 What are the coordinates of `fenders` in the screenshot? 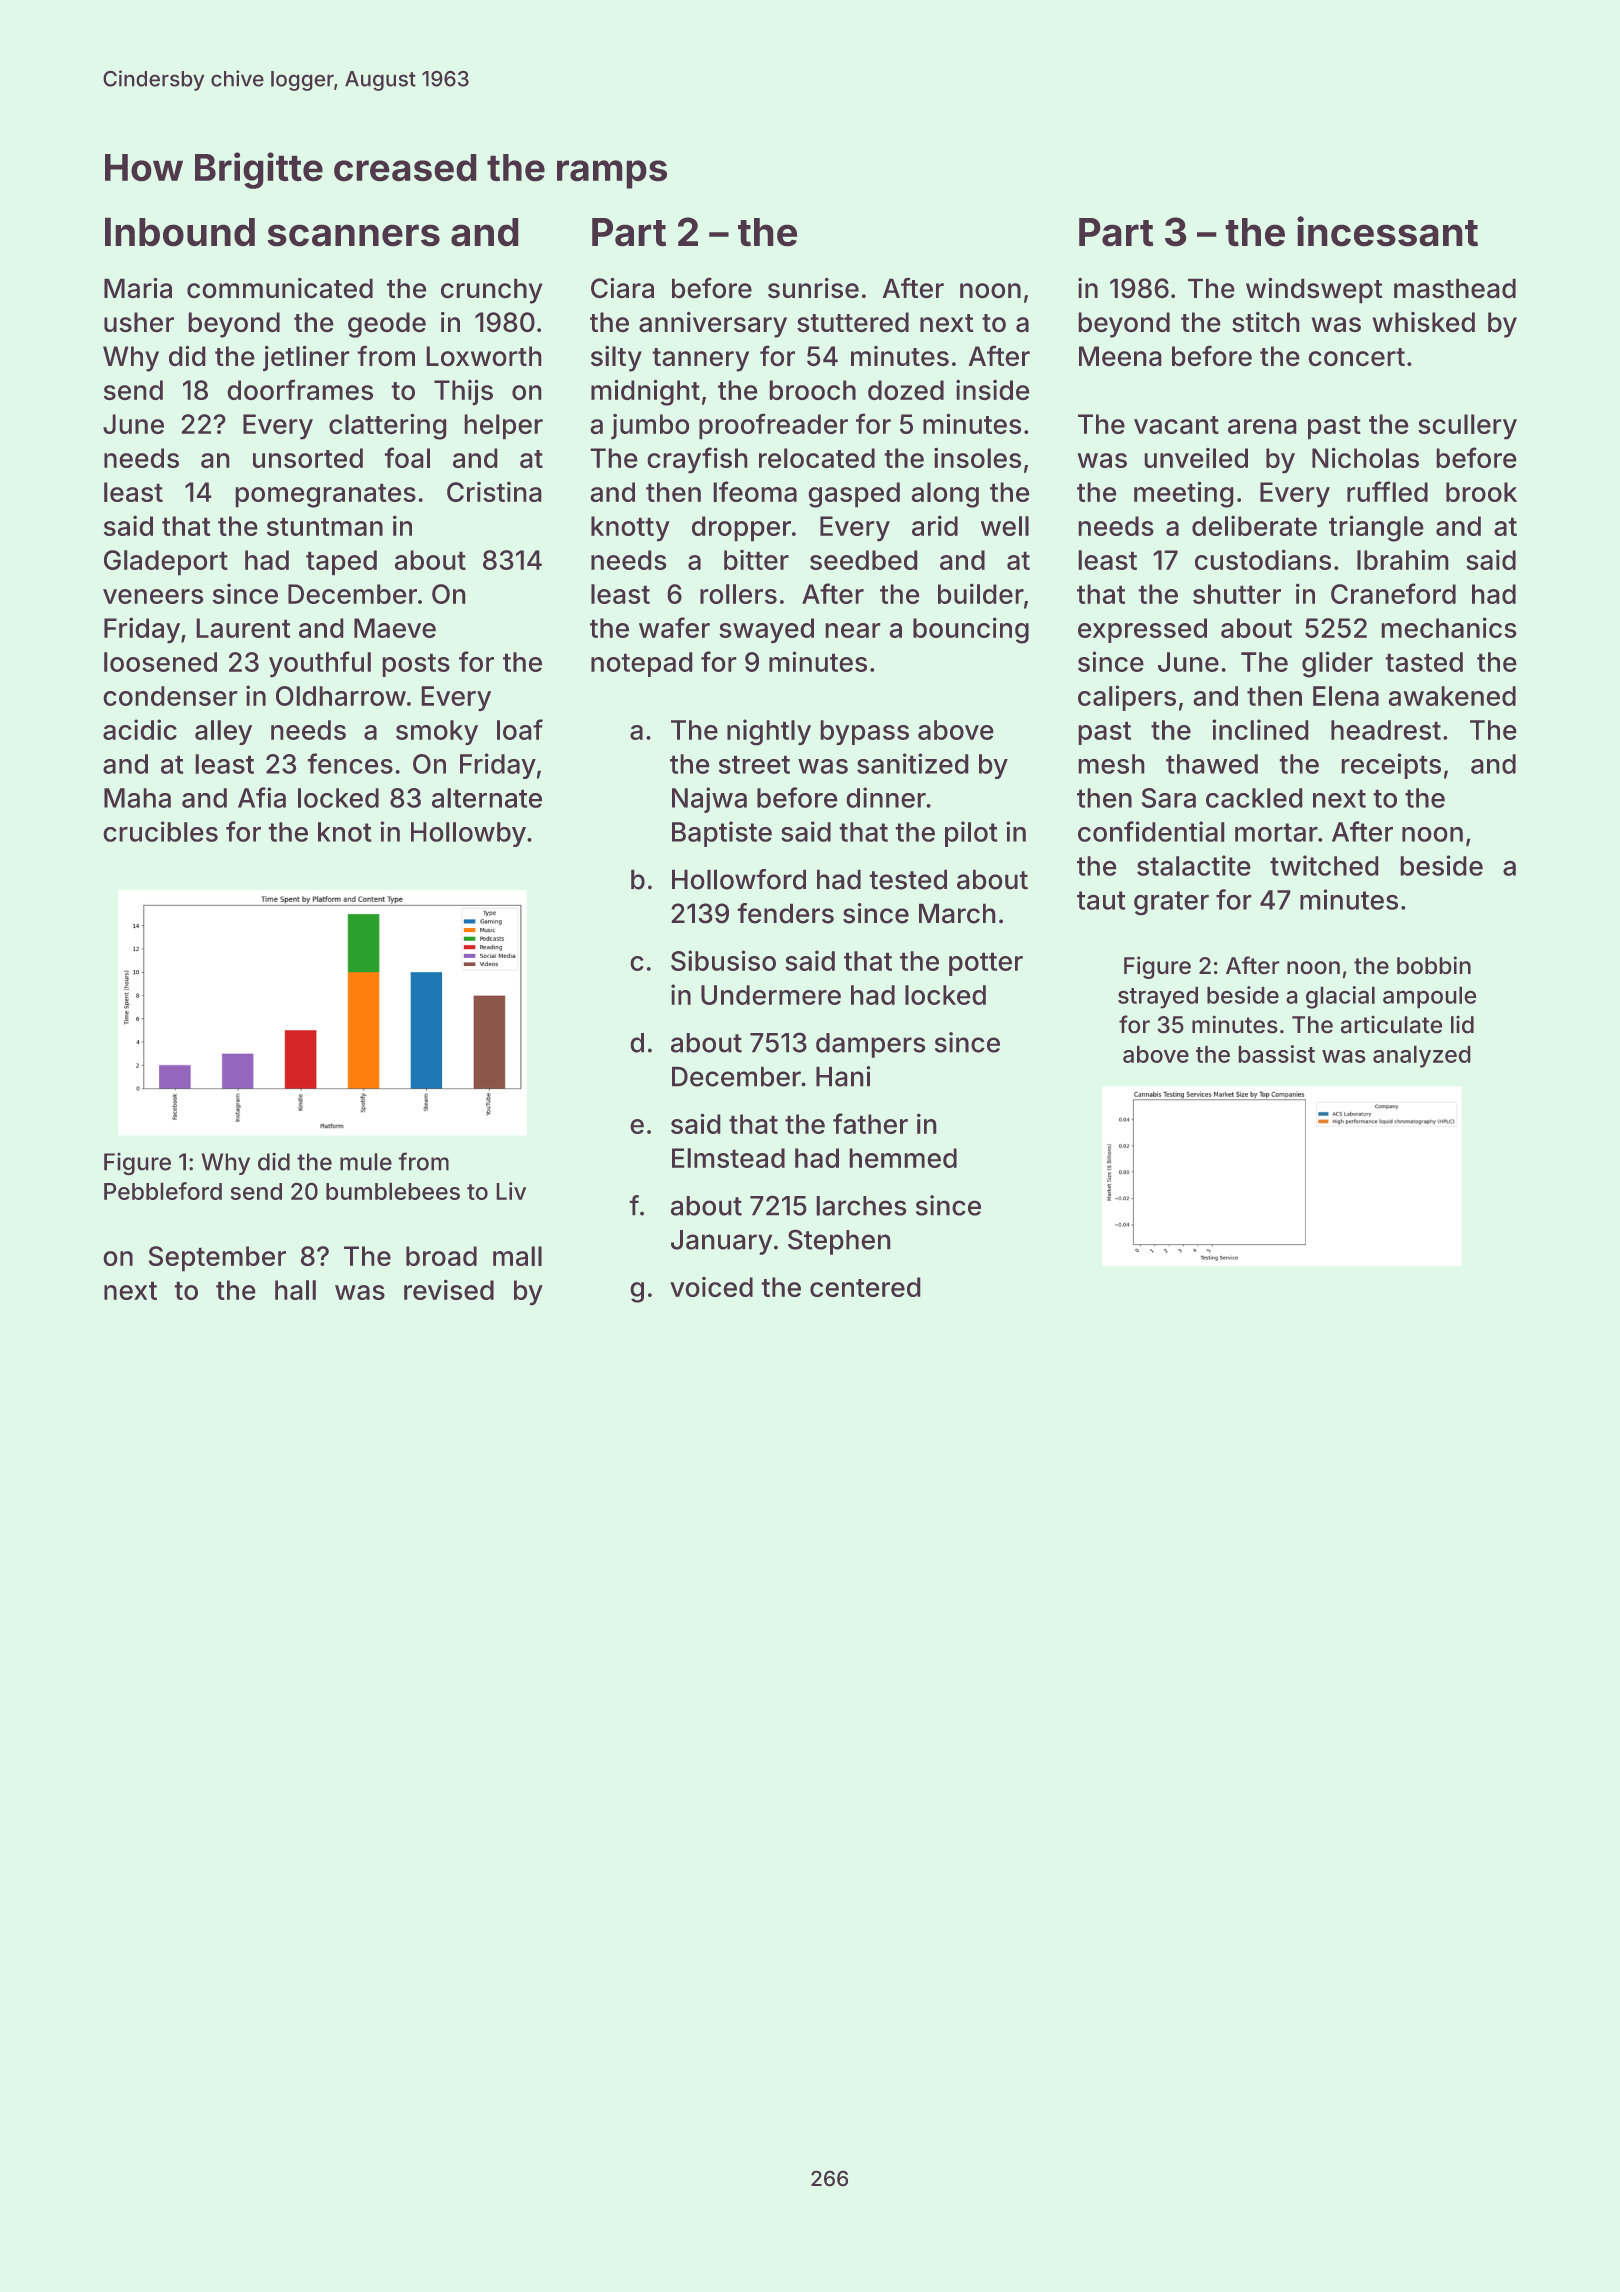 It's located at (786, 913).
